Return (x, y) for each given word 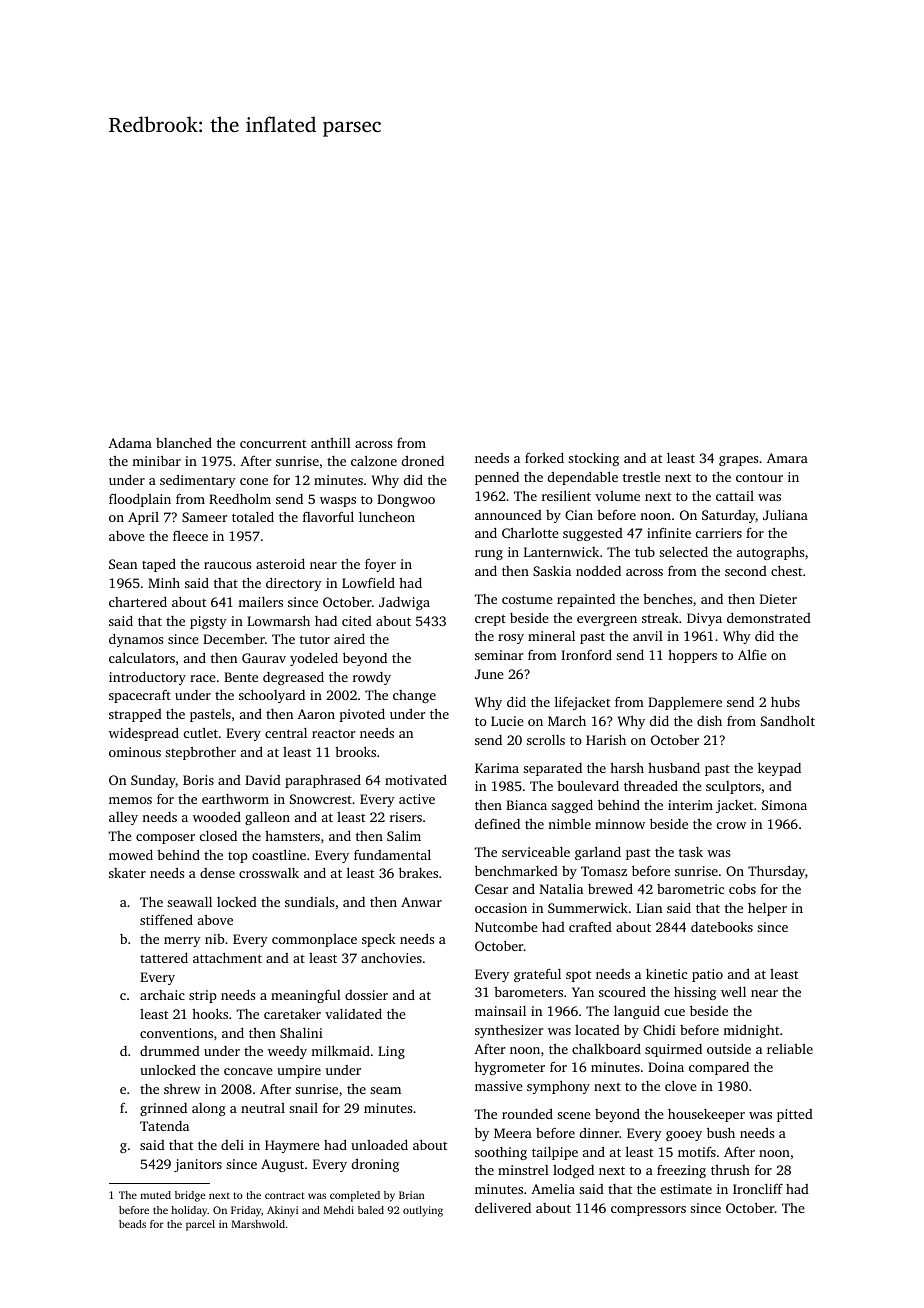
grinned (163, 1109)
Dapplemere (685, 703)
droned (423, 461)
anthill (331, 443)
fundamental (392, 854)
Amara (787, 458)
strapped (135, 715)
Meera (513, 1133)
